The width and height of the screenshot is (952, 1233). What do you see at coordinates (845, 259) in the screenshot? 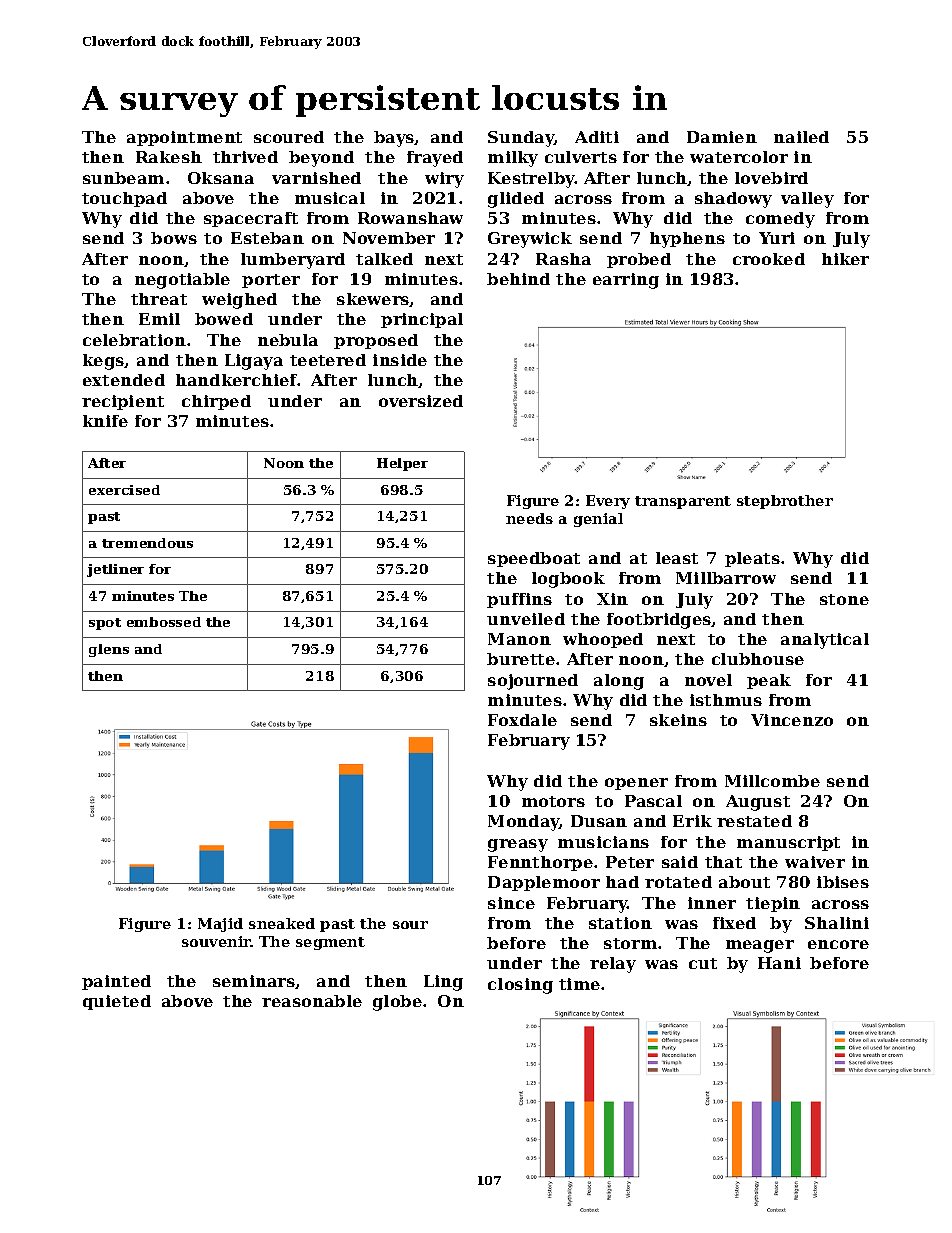
I see `hiker` at bounding box center [845, 259].
